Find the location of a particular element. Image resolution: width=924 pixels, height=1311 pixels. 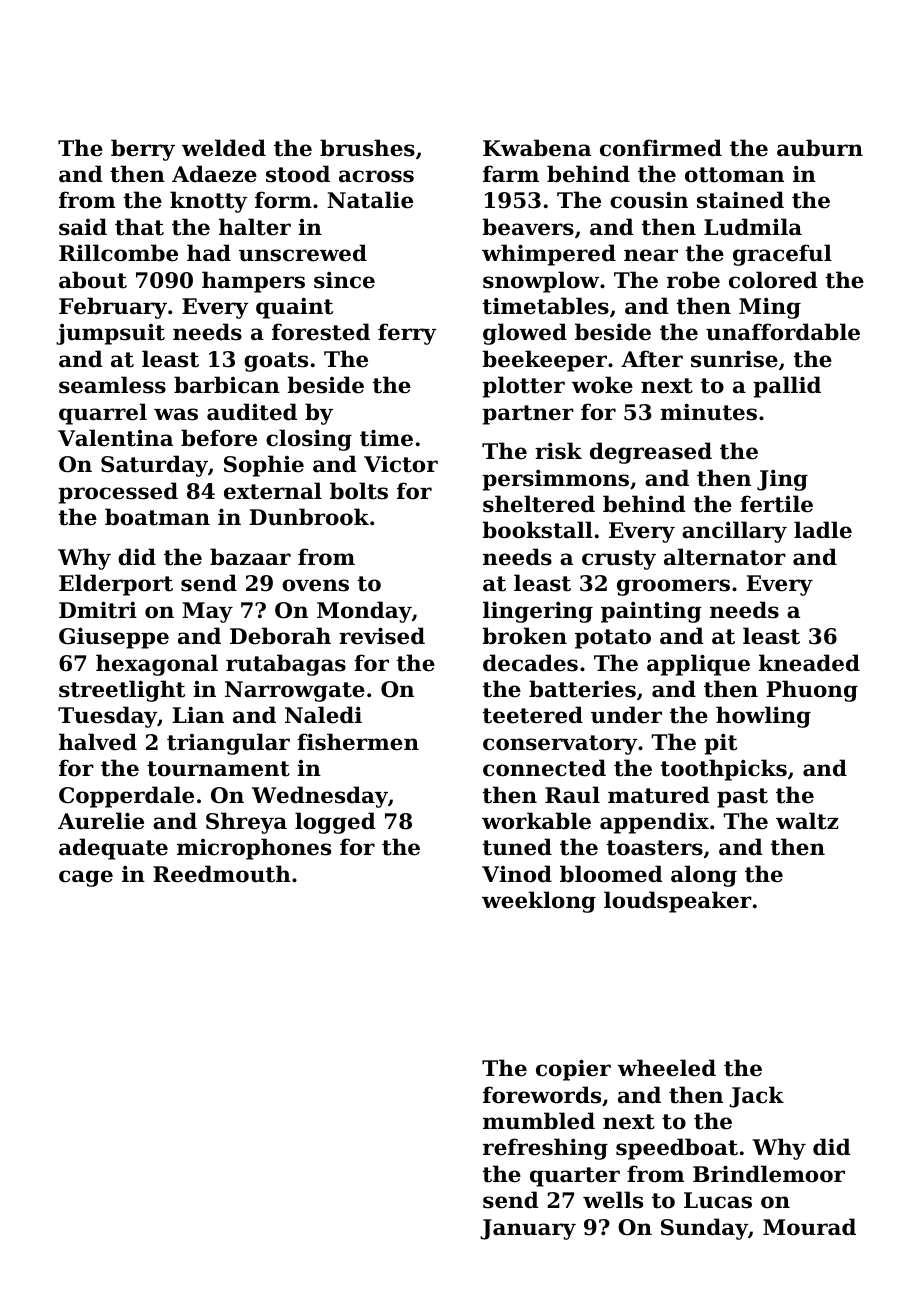

cage is located at coordinates (86, 878).
